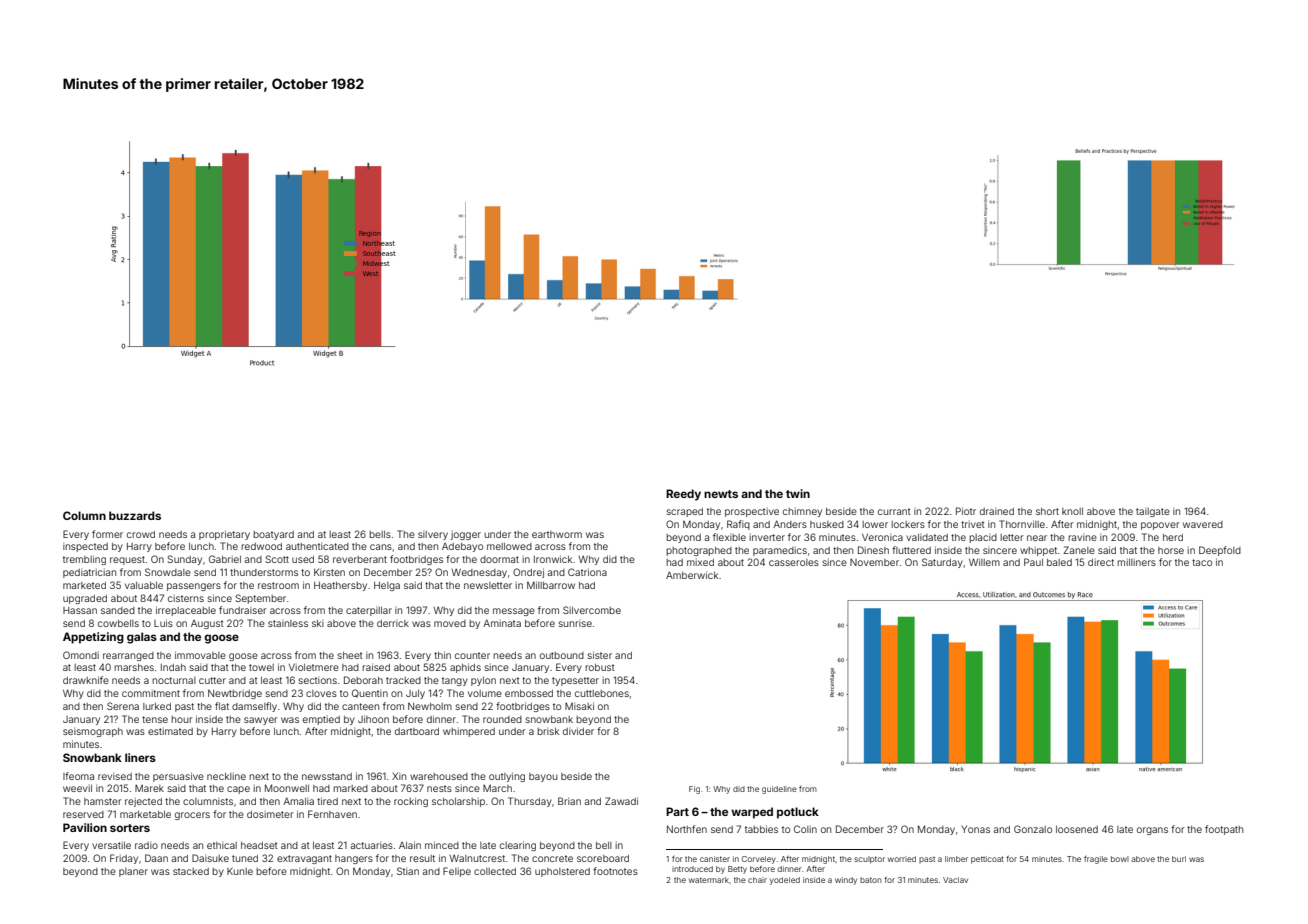 This page has height=924, width=1308. What do you see at coordinates (433, 535) in the page?
I see `silvery` at bounding box center [433, 535].
